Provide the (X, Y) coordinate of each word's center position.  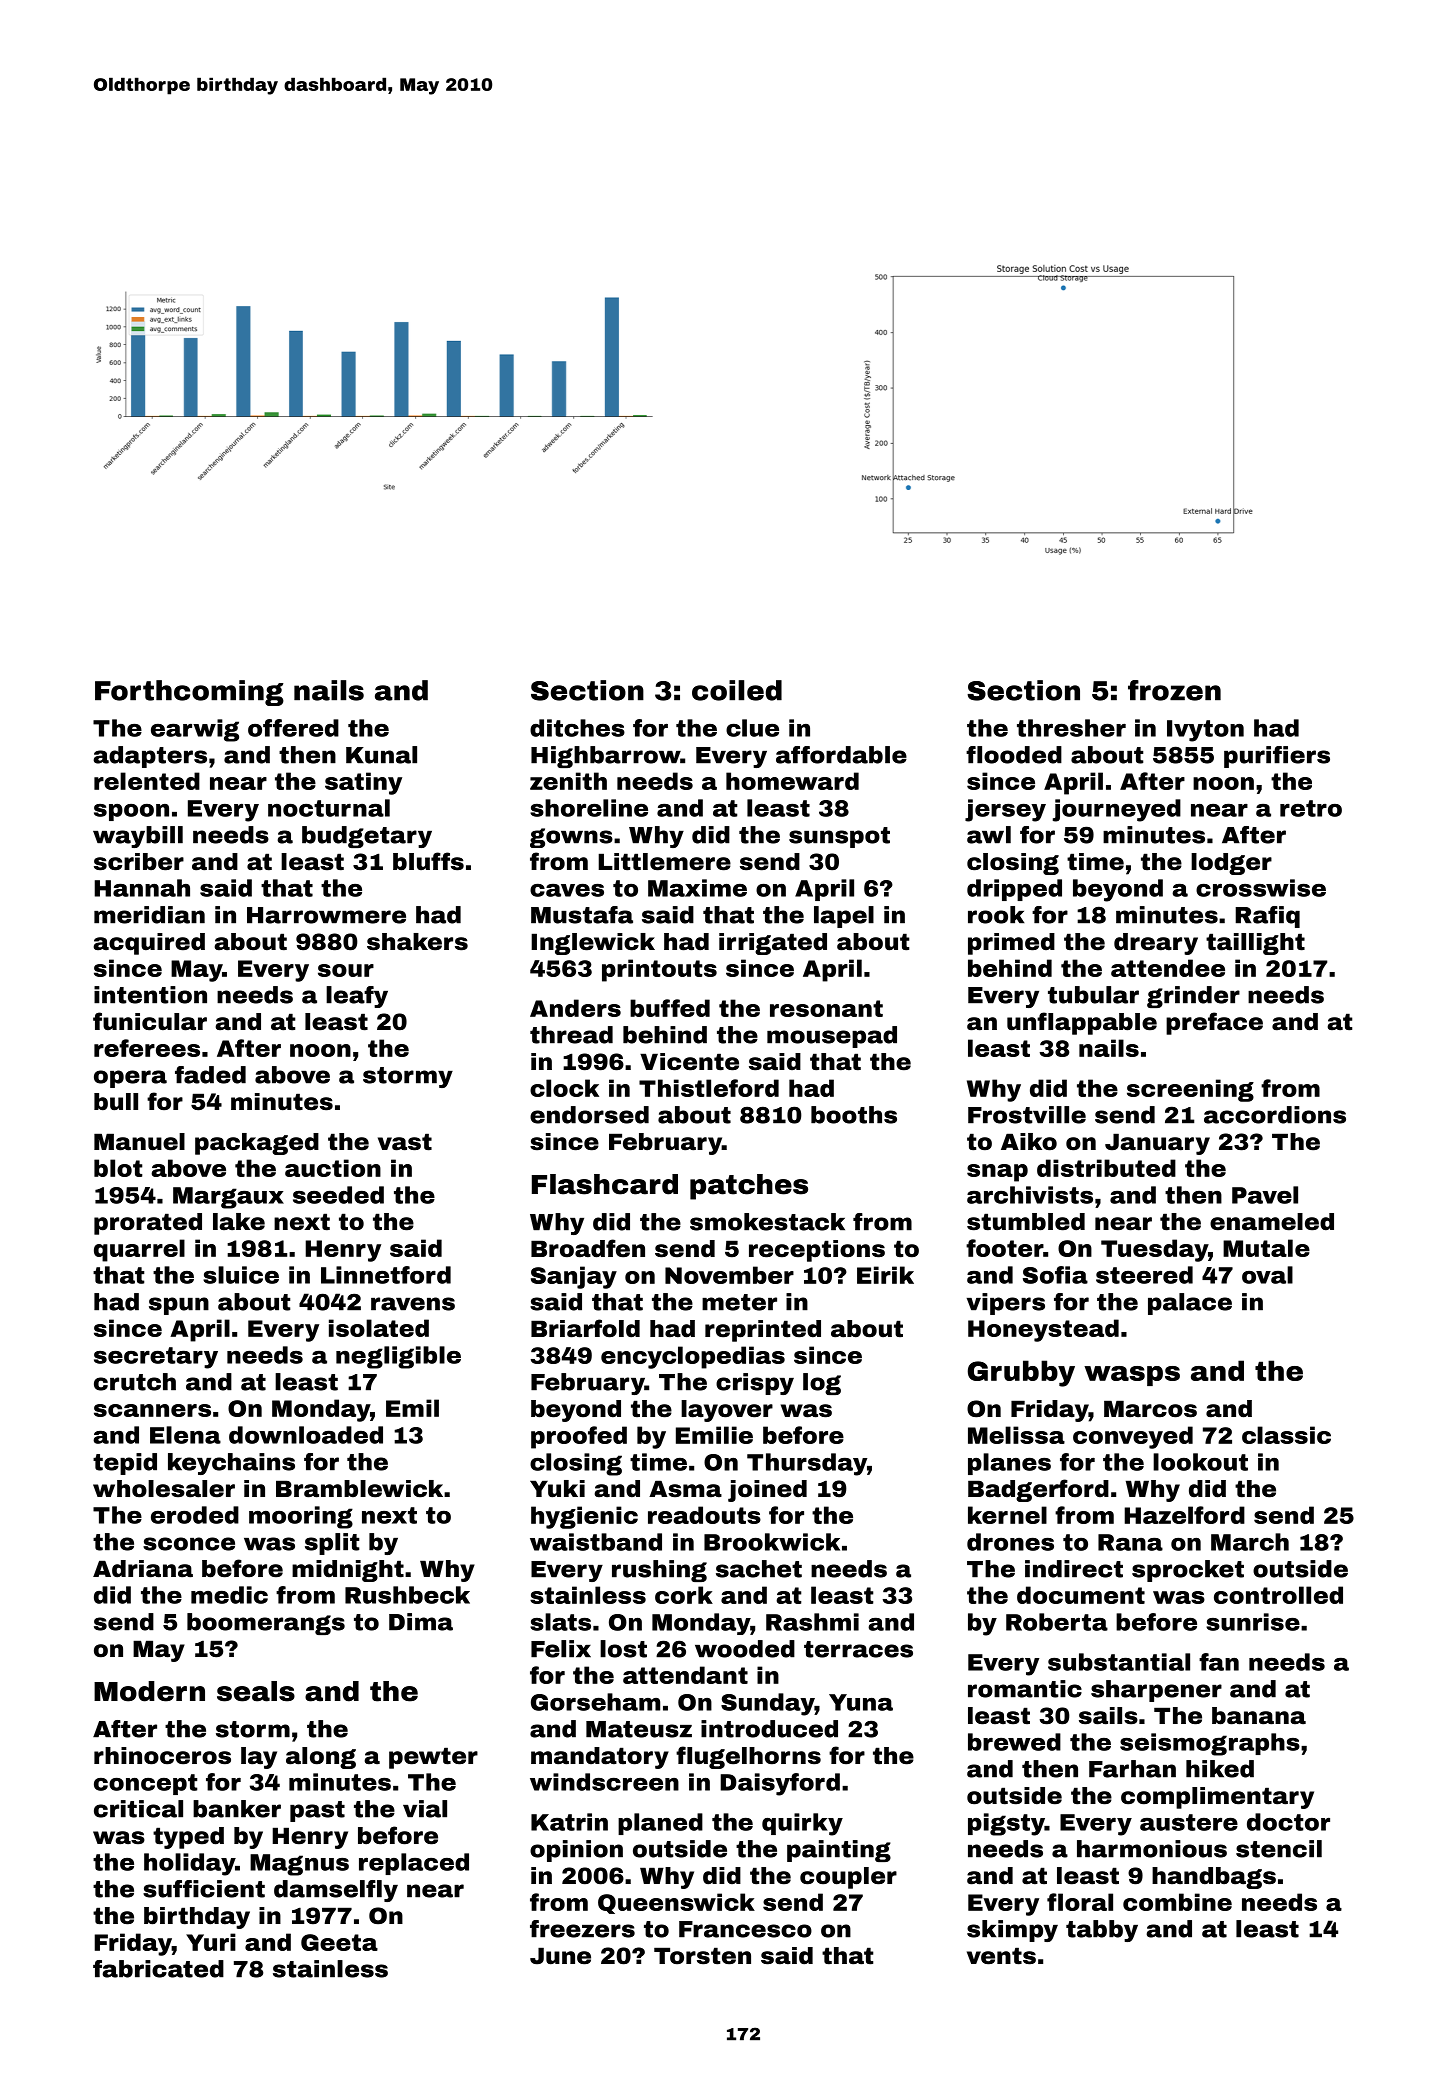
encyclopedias (693, 1357)
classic (1286, 1435)
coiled (737, 690)
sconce (189, 1544)
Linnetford (386, 1275)
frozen (1174, 690)
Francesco (745, 1929)
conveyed (1133, 1437)
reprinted (763, 1331)
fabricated (158, 1969)
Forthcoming (189, 693)
